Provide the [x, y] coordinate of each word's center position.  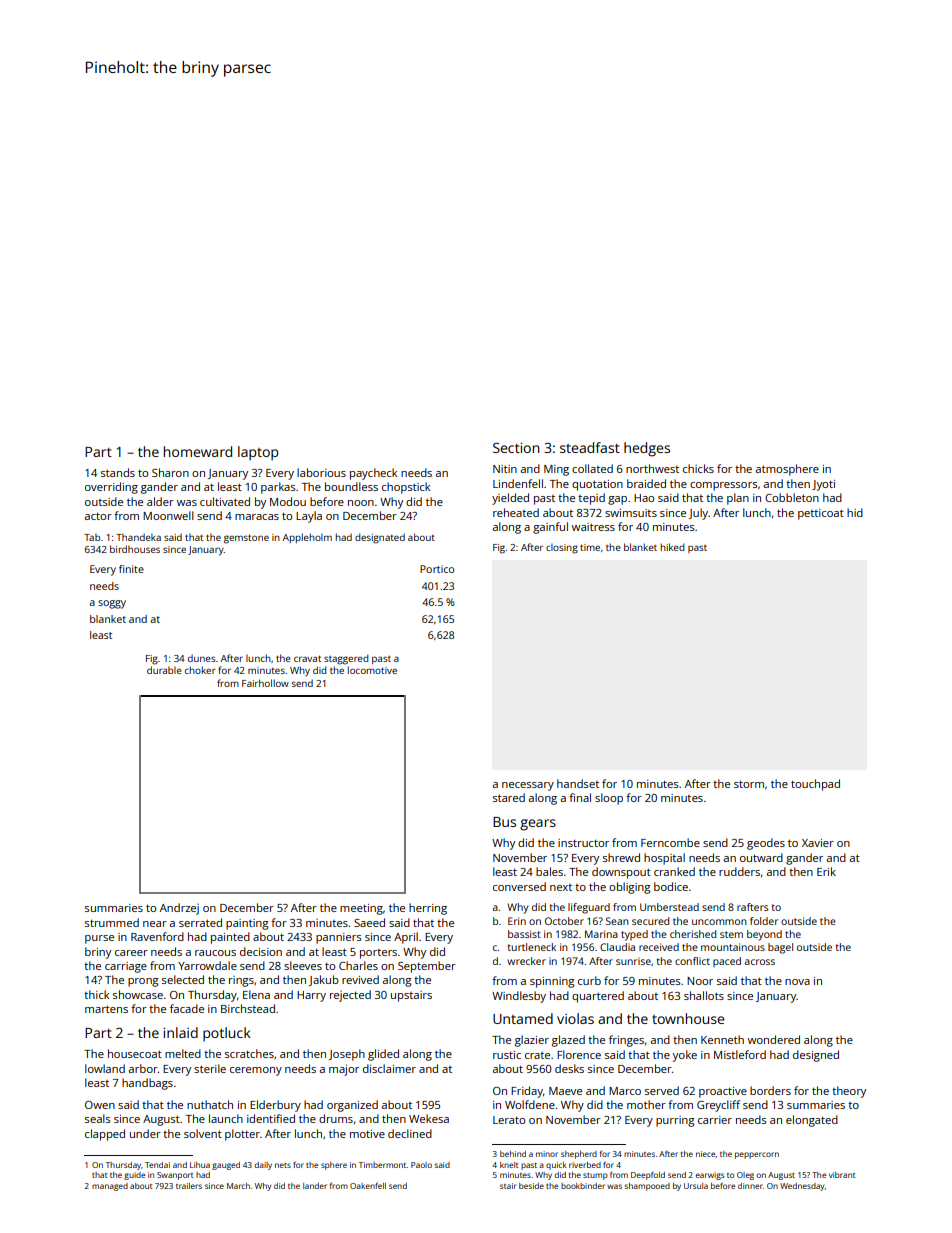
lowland [105, 1068]
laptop [258, 453]
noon [361, 503]
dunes [202, 658]
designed [816, 1056]
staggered [346, 659]
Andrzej [179, 909]
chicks [698, 468]
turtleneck [532, 947]
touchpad [815, 785]
